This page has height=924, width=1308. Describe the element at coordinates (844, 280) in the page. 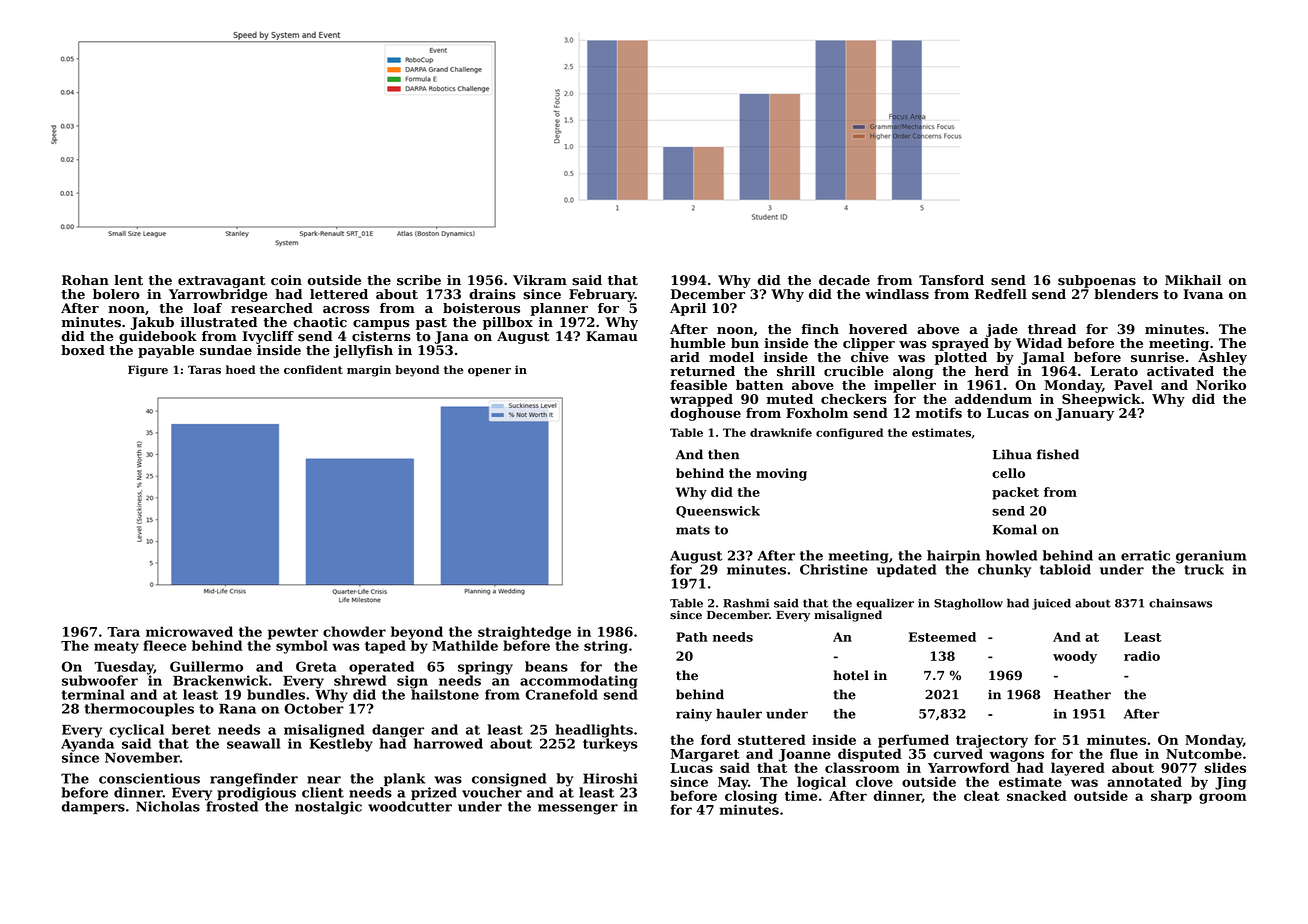

I see `decade` at that location.
